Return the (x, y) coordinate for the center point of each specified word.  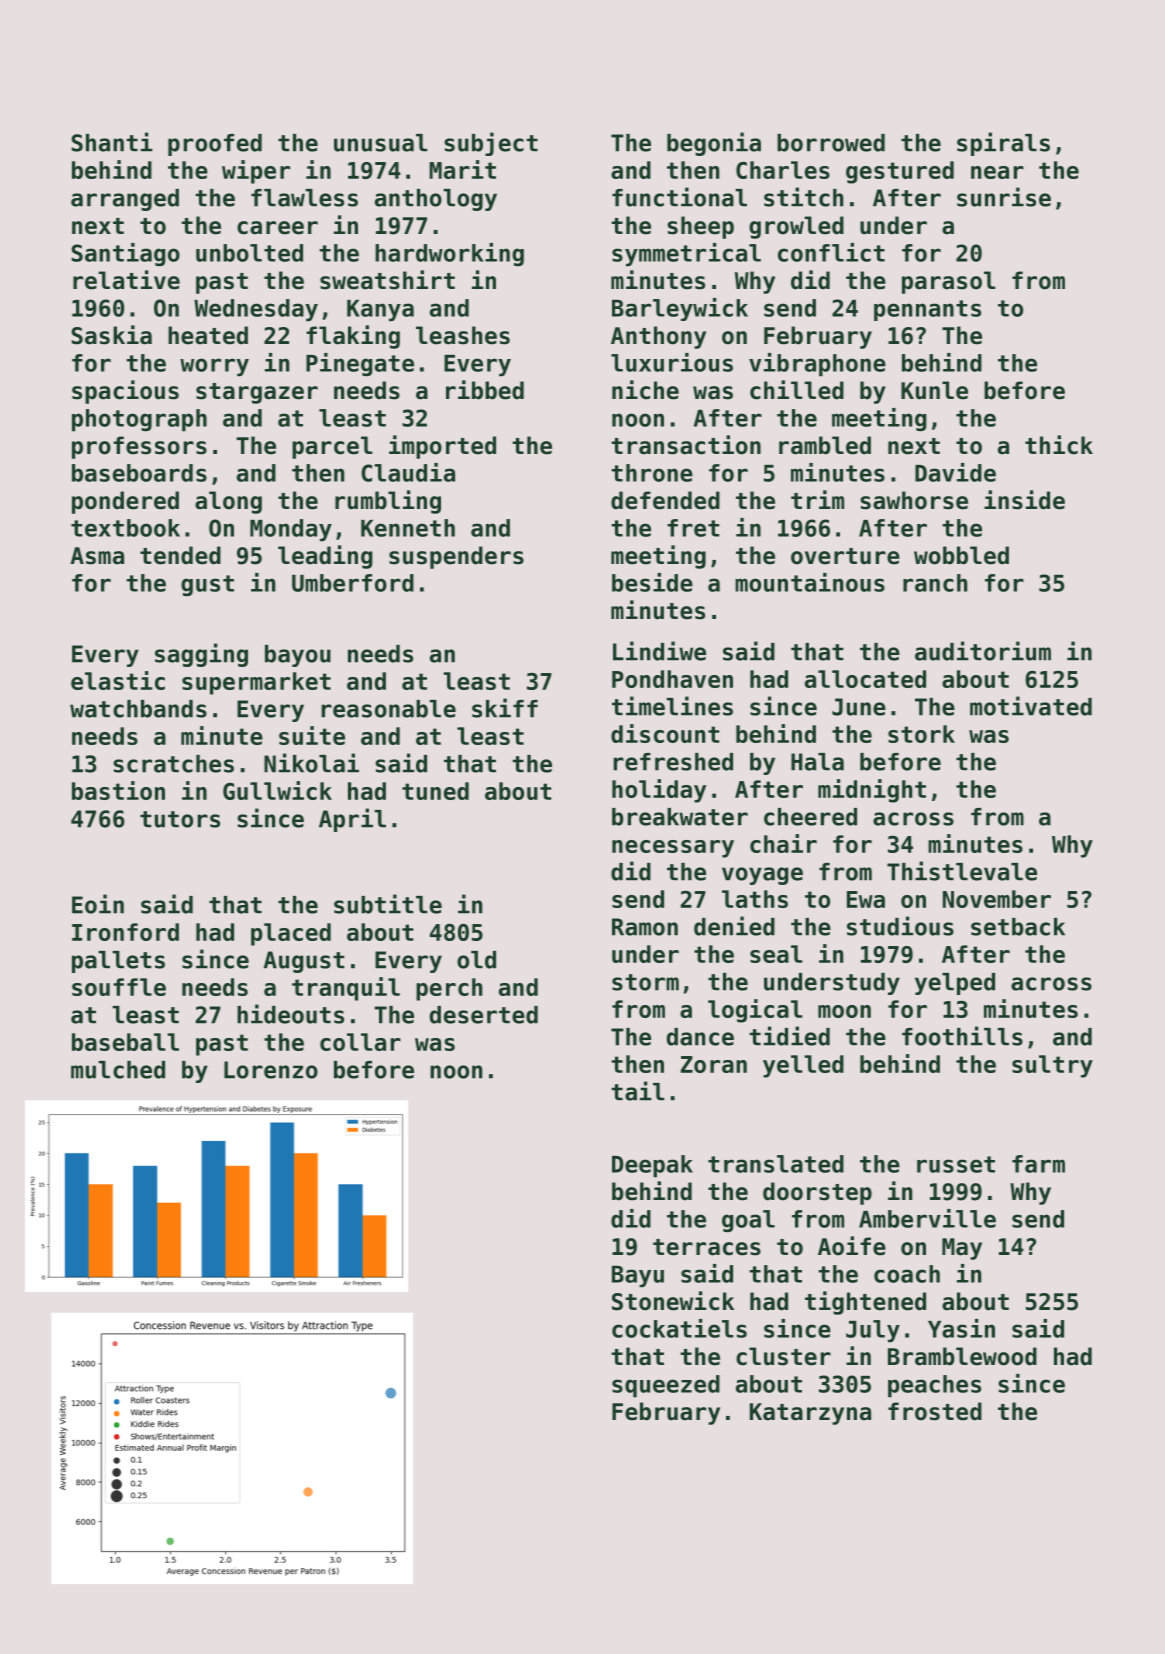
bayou (298, 656)
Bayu (638, 1277)
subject (491, 144)
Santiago (125, 254)
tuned (435, 791)
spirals (1003, 144)
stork (921, 734)
